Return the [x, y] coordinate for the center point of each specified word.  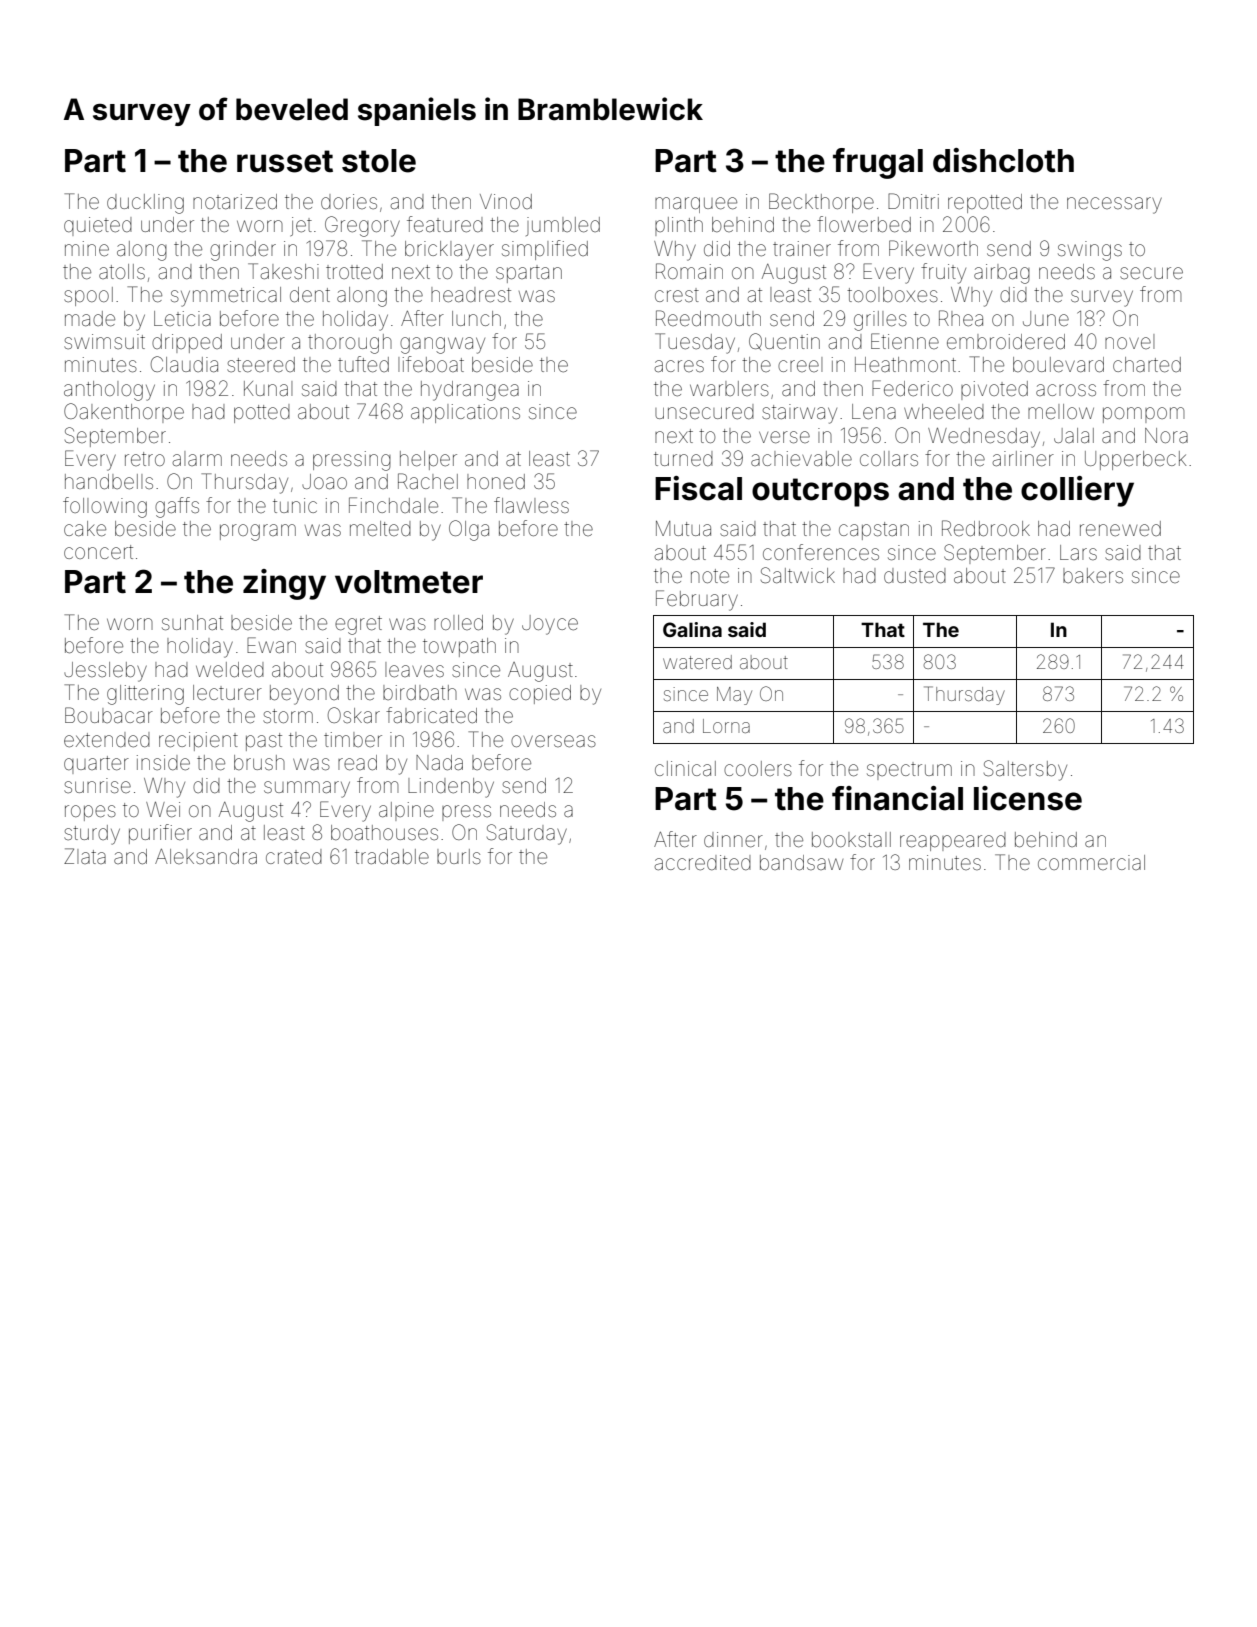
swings [1090, 251]
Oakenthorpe [124, 413]
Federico [912, 388]
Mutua [683, 528]
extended [107, 739]
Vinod [506, 201]
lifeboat [431, 364]
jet [301, 226]
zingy [284, 584]
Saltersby [1025, 770]
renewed [1120, 529]
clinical [685, 768]
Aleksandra [206, 856]
